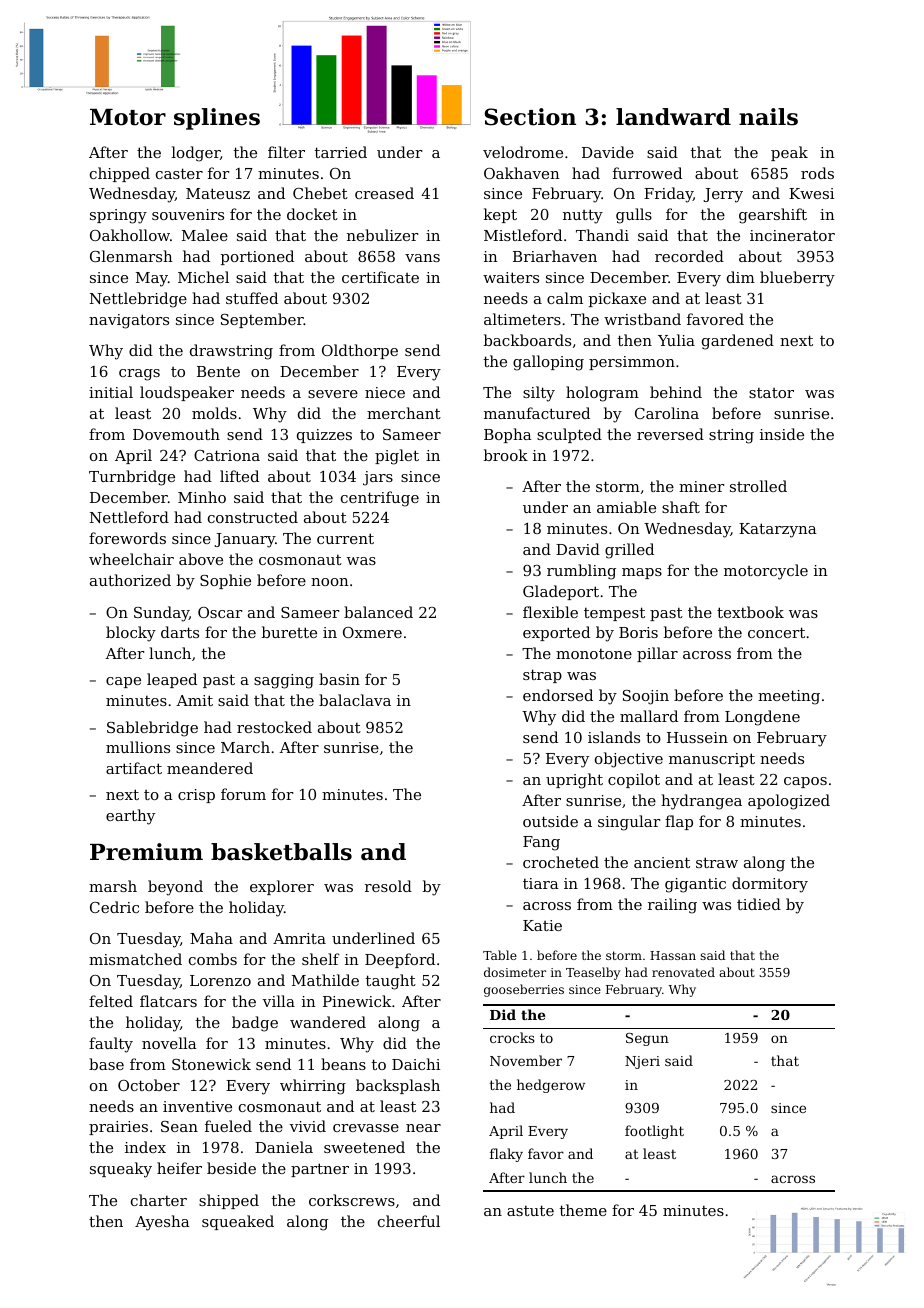 This screenshot has height=1308, width=924. What do you see at coordinates (662, 862) in the screenshot?
I see `ancient` at bounding box center [662, 862].
